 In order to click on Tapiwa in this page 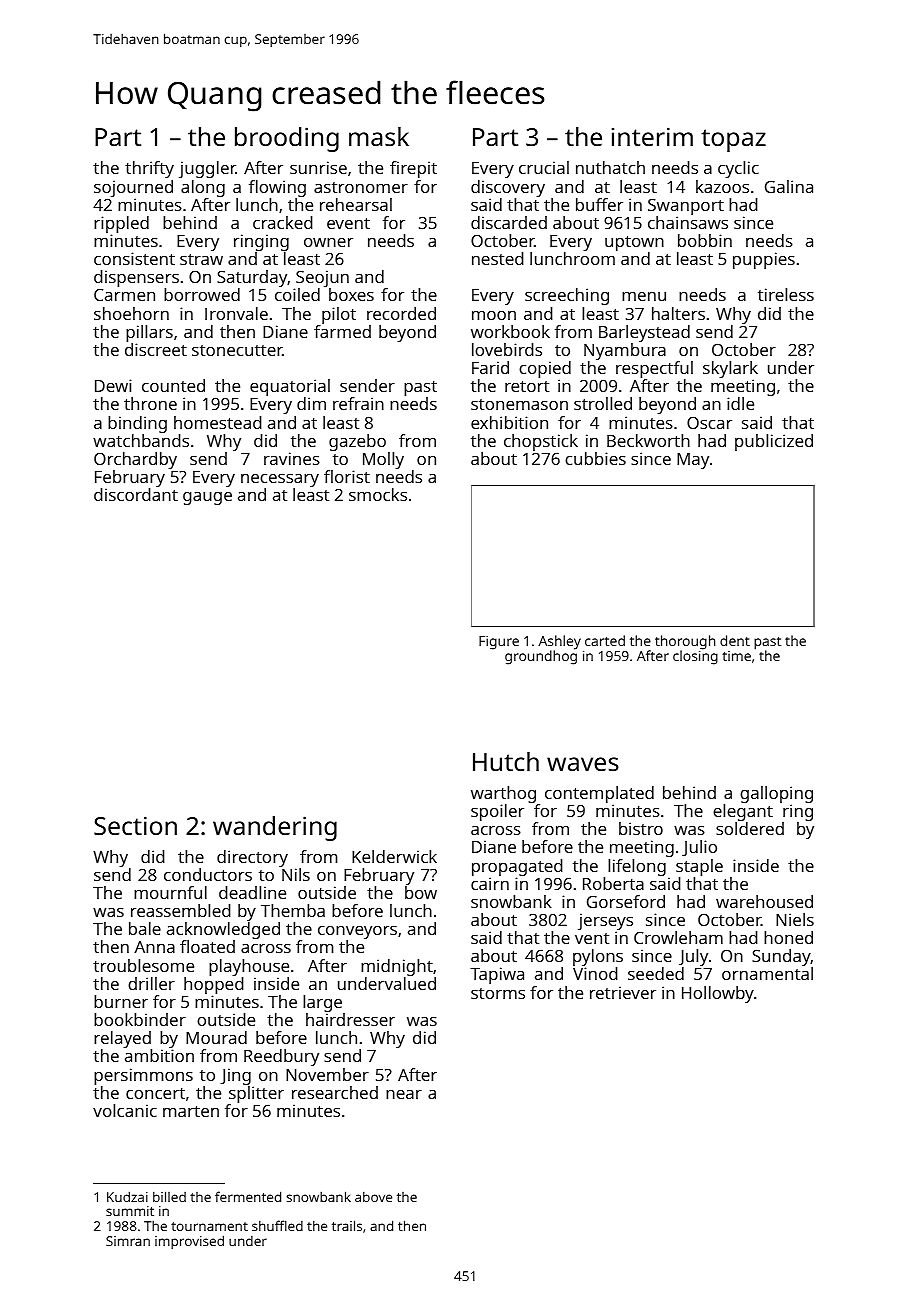, I will do `click(497, 975)`.
